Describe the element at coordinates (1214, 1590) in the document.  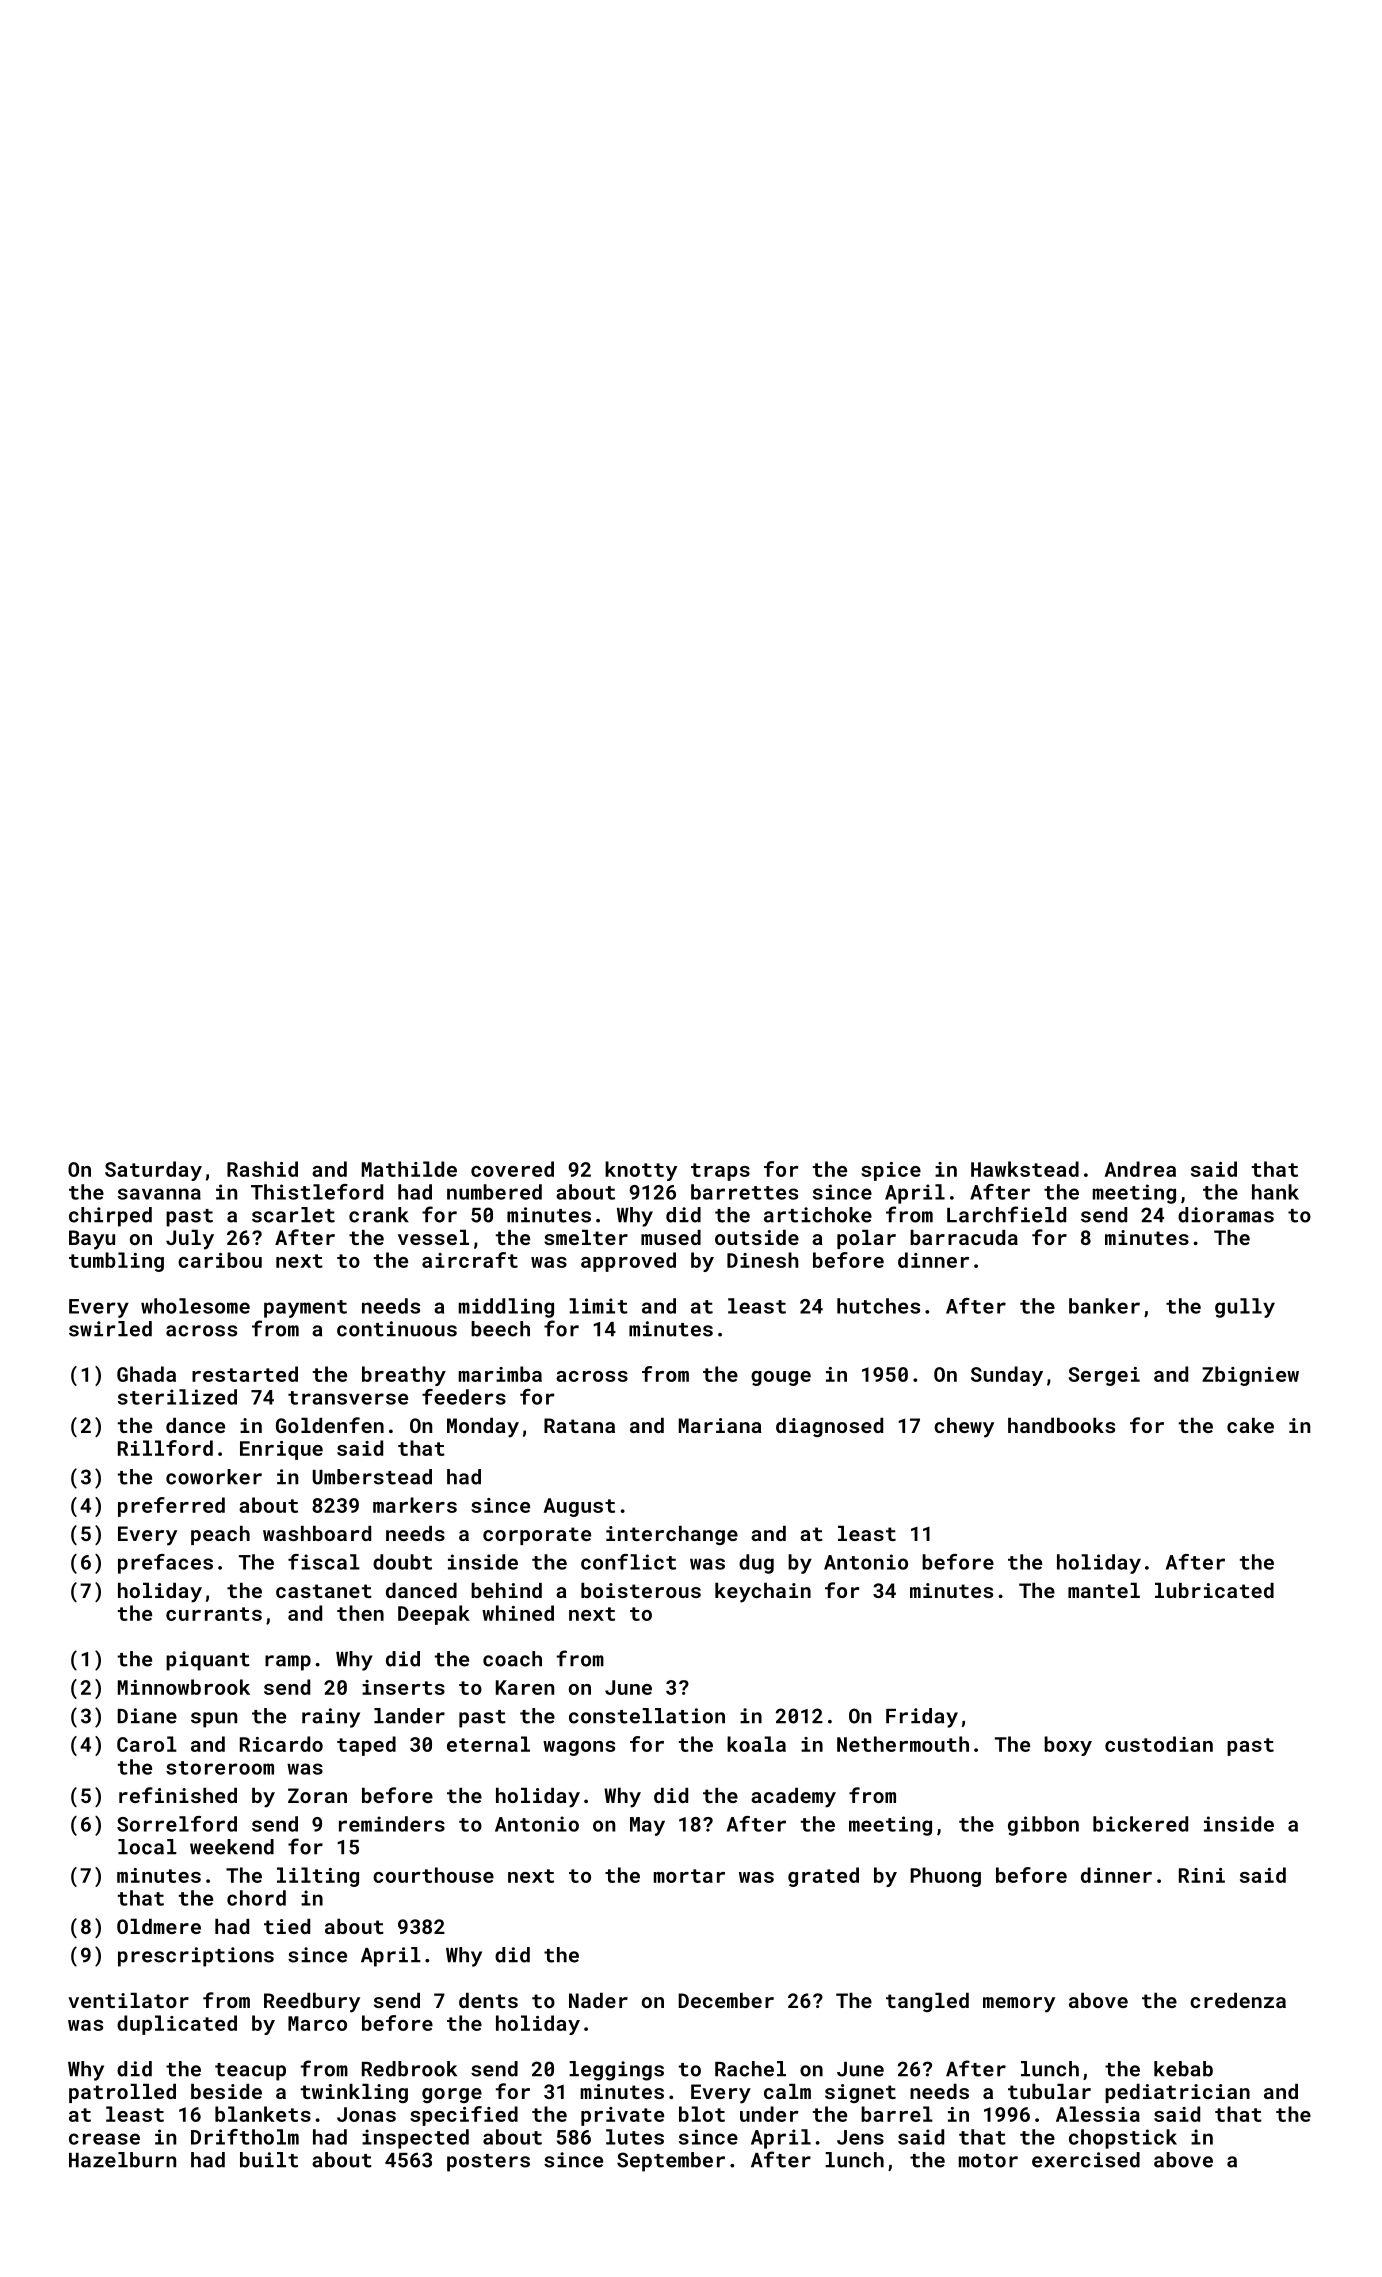
I see `lubricated` at that location.
